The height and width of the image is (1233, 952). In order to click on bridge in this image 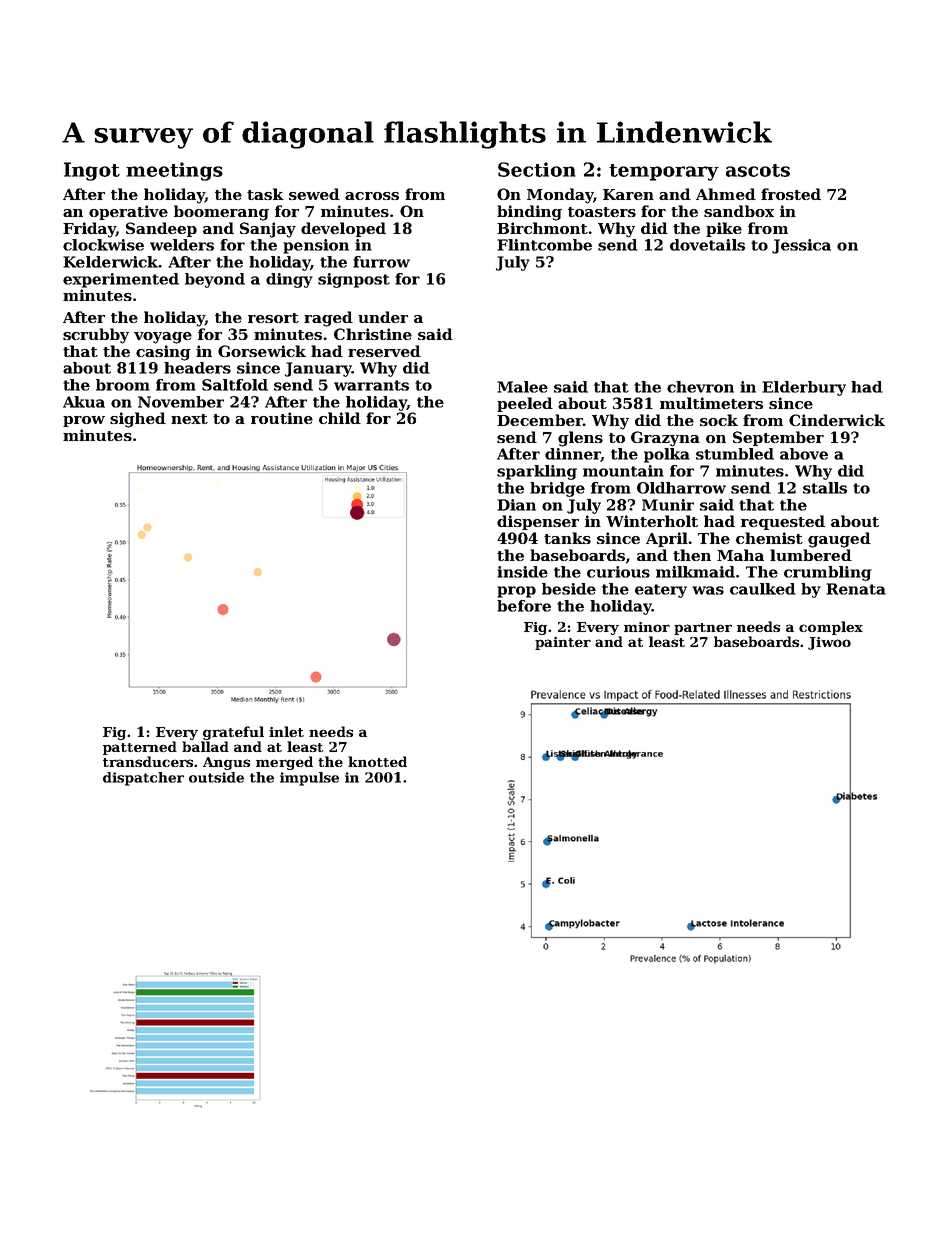, I will do `click(557, 489)`.
